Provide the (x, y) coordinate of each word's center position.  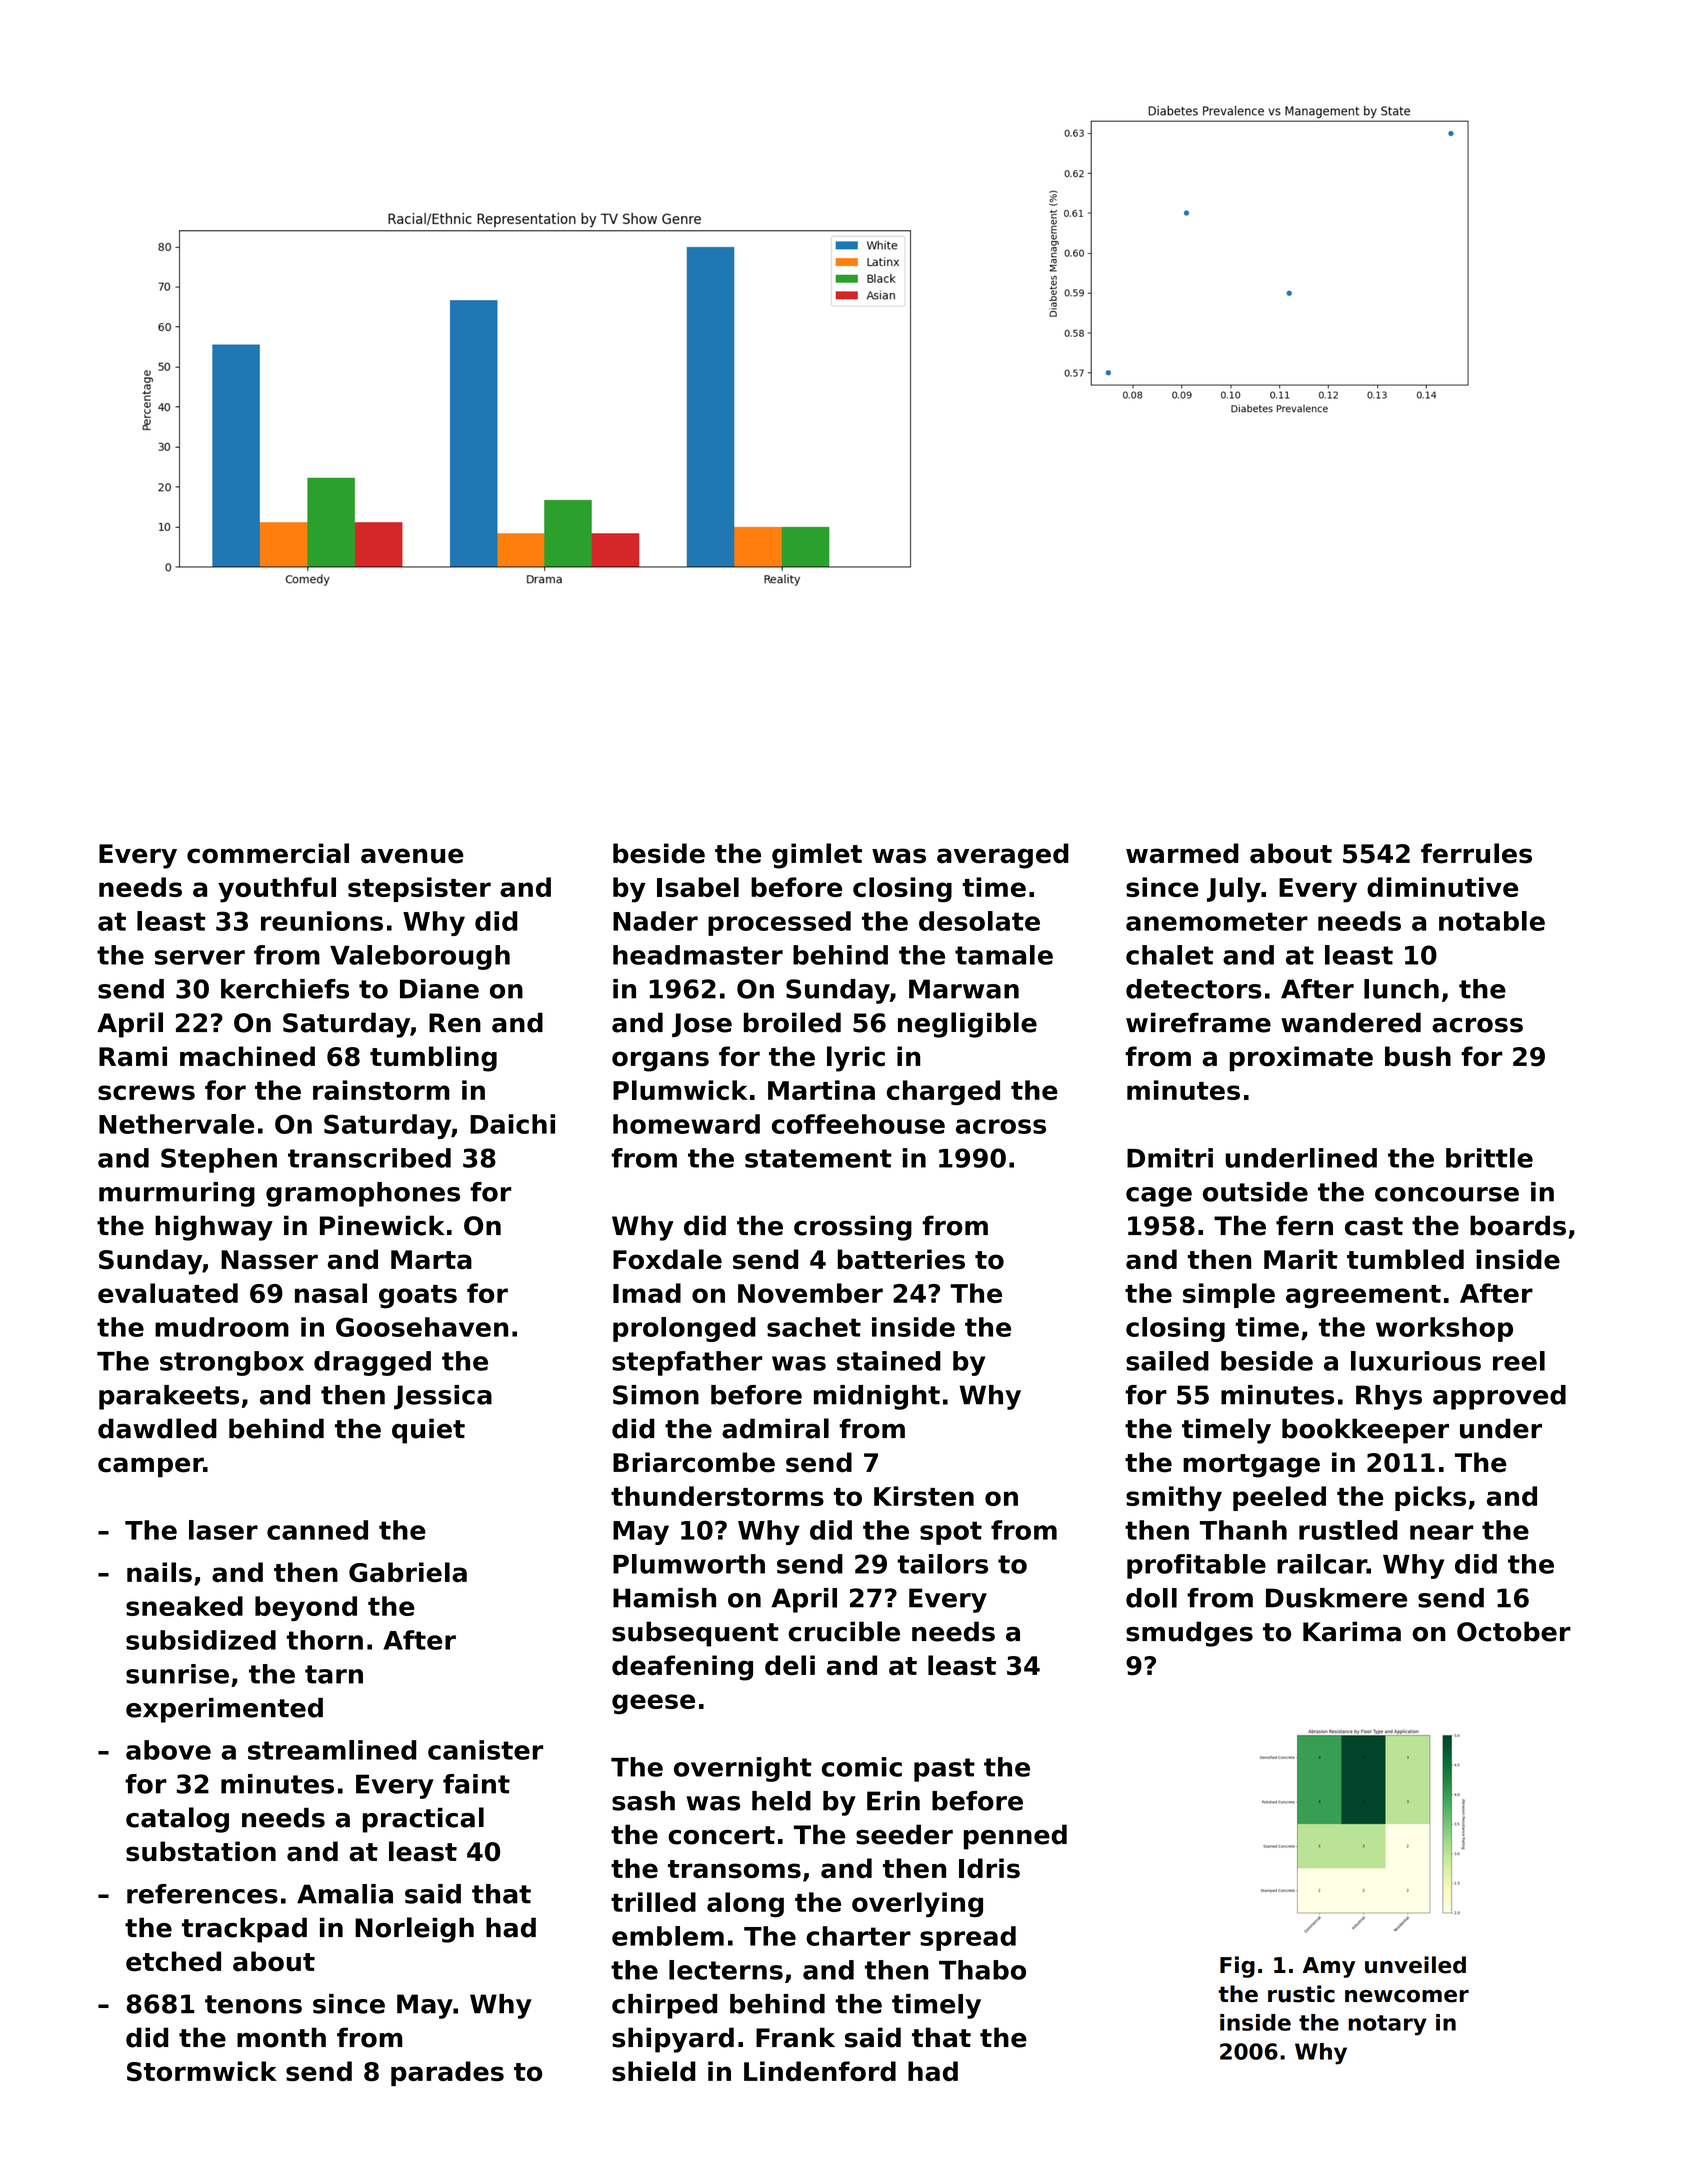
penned (1015, 1837)
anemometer (1217, 921)
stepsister (419, 889)
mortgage (1251, 1466)
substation (201, 1851)
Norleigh (414, 1930)
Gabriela (408, 1572)
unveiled (1415, 1965)
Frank (795, 2037)
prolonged (684, 1329)
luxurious (1416, 1361)
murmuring (177, 1194)
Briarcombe (694, 1462)
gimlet (817, 856)
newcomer (1407, 1996)
